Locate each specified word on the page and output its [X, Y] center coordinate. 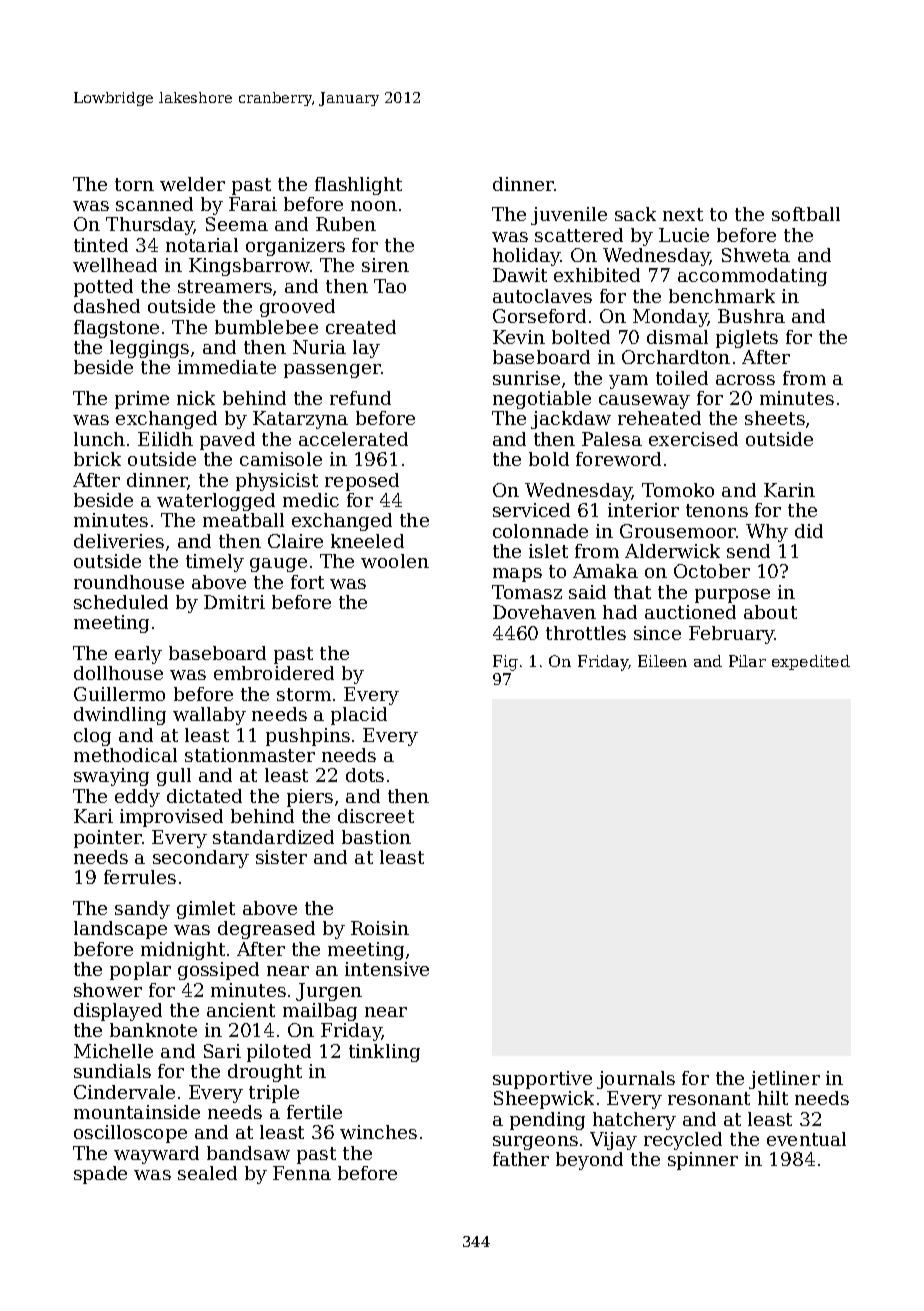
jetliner [784, 1080]
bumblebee [266, 327]
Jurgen [329, 992]
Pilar [747, 661]
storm [304, 694]
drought [265, 1073]
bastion [376, 837]
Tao [390, 286]
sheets [775, 418]
